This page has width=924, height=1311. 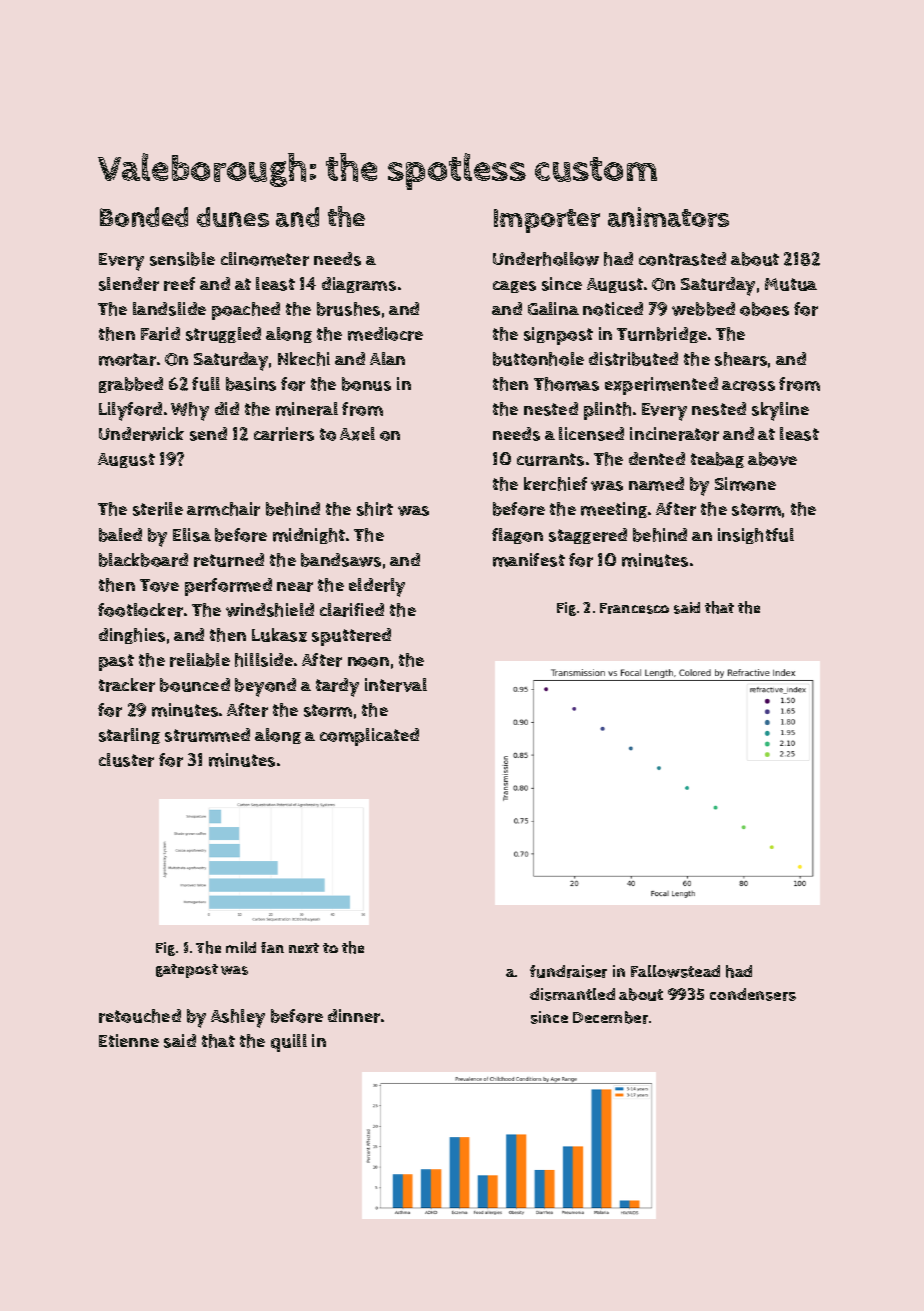 What do you see at coordinates (369, 737) in the page?
I see `complicated` at bounding box center [369, 737].
